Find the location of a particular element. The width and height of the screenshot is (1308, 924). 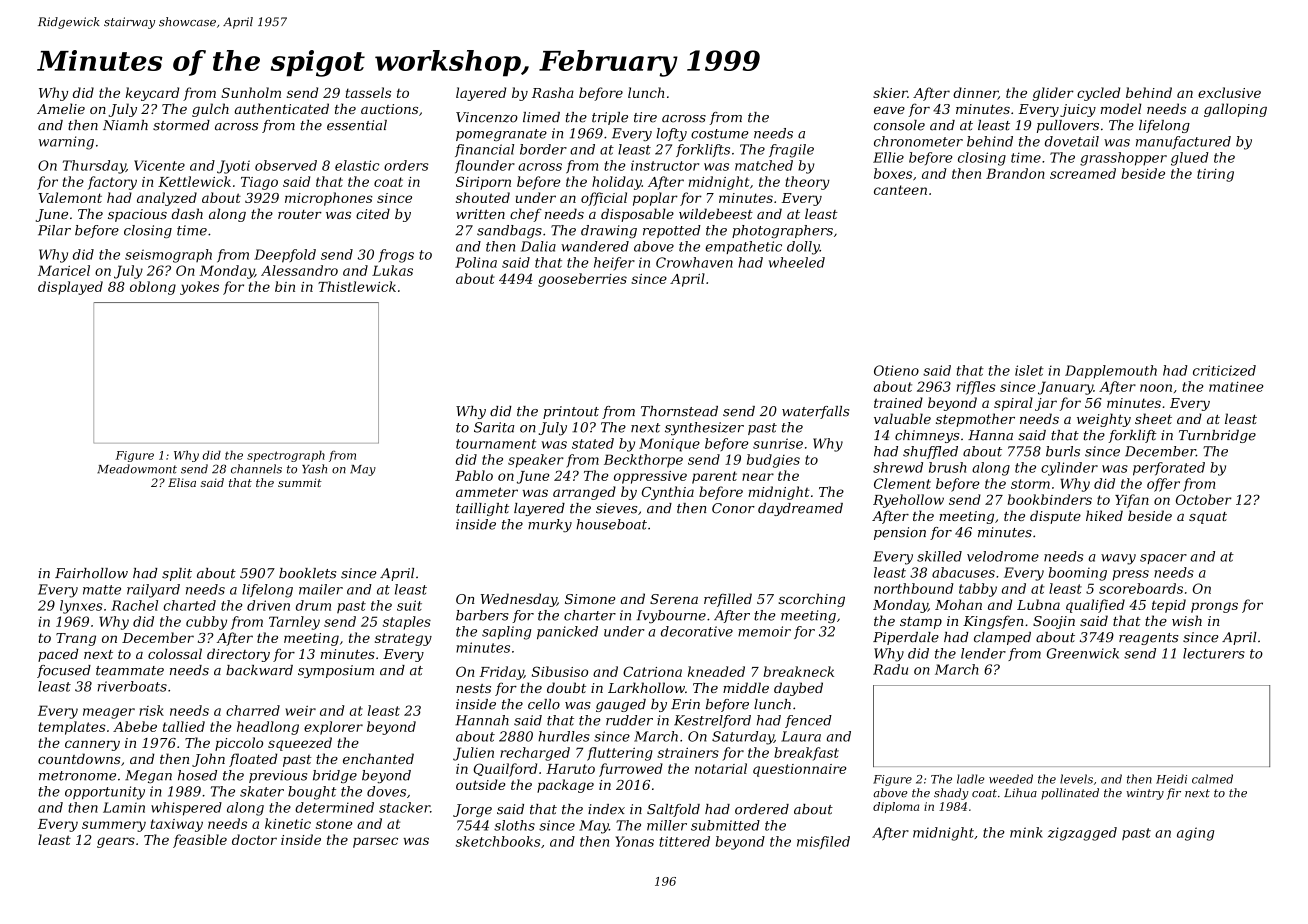

Thornstead is located at coordinates (679, 411).
